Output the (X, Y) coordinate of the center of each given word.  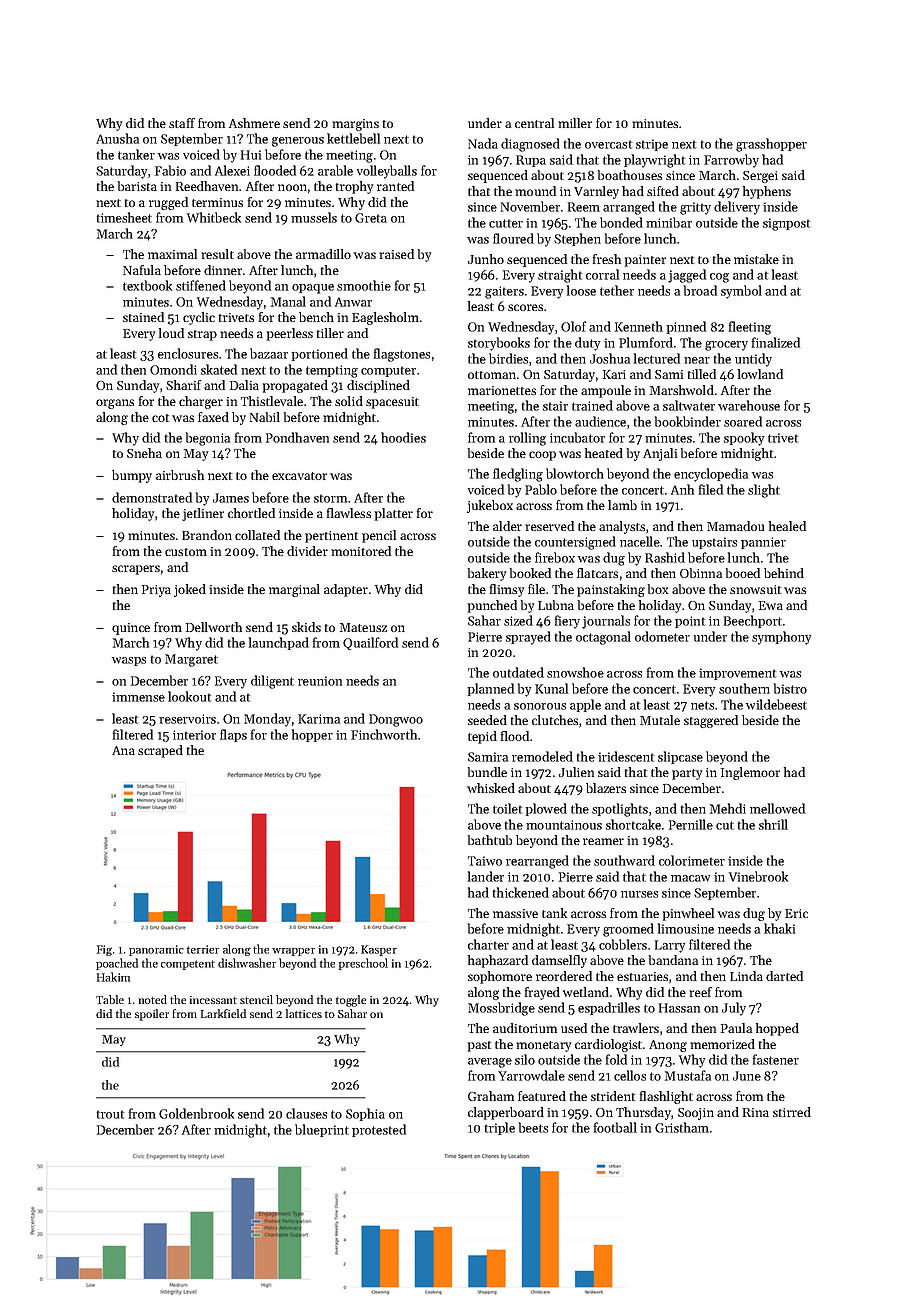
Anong (668, 1046)
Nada (483, 143)
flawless (349, 513)
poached (117, 964)
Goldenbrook (196, 1113)
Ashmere (254, 123)
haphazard (498, 961)
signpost (786, 224)
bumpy (132, 476)
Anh (682, 489)
